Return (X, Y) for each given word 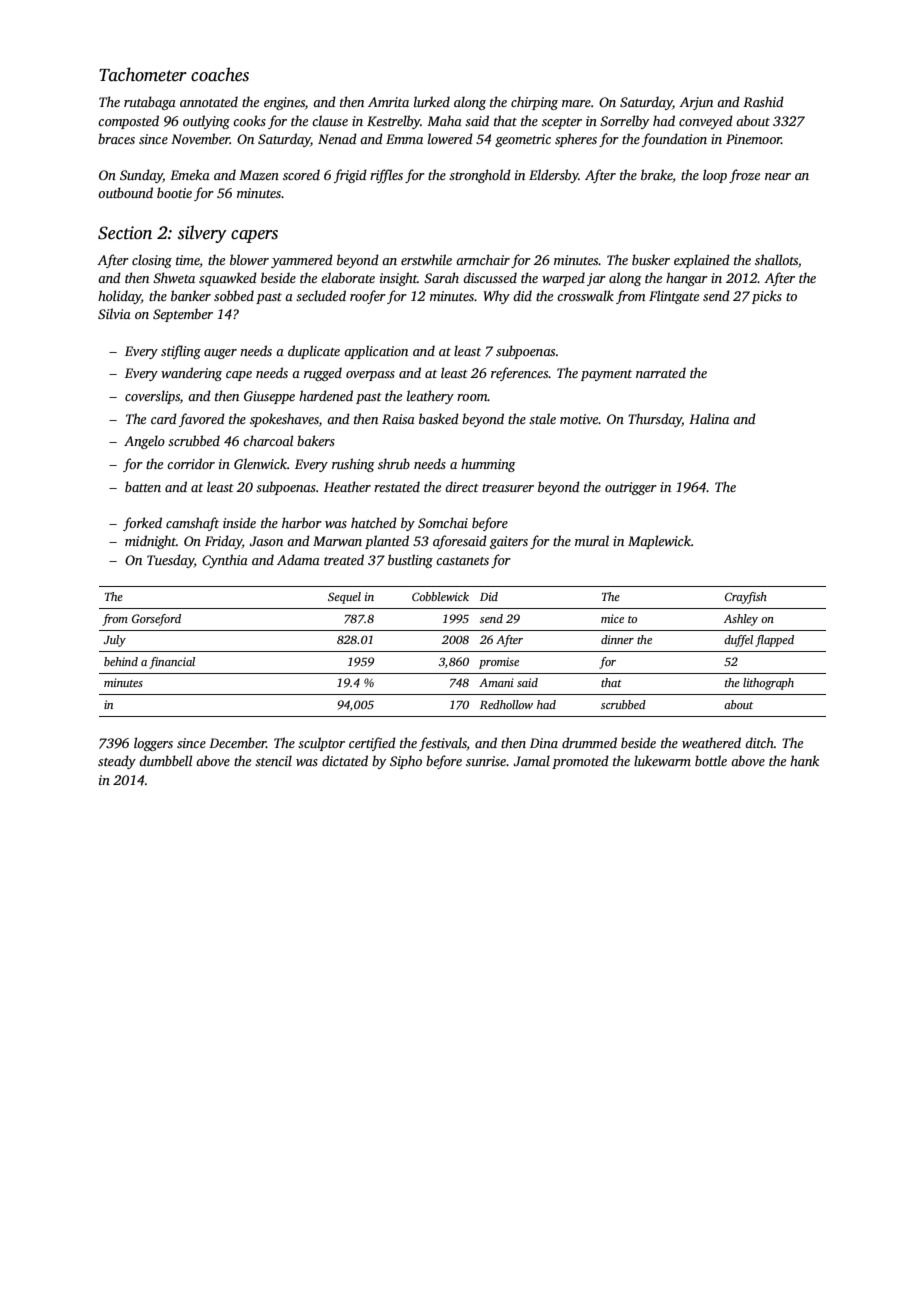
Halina (709, 418)
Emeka (190, 174)
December (237, 742)
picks (767, 297)
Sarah (441, 277)
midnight (150, 542)
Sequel (344, 598)
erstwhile (426, 259)
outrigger (631, 488)
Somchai (443, 522)
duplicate (314, 352)
